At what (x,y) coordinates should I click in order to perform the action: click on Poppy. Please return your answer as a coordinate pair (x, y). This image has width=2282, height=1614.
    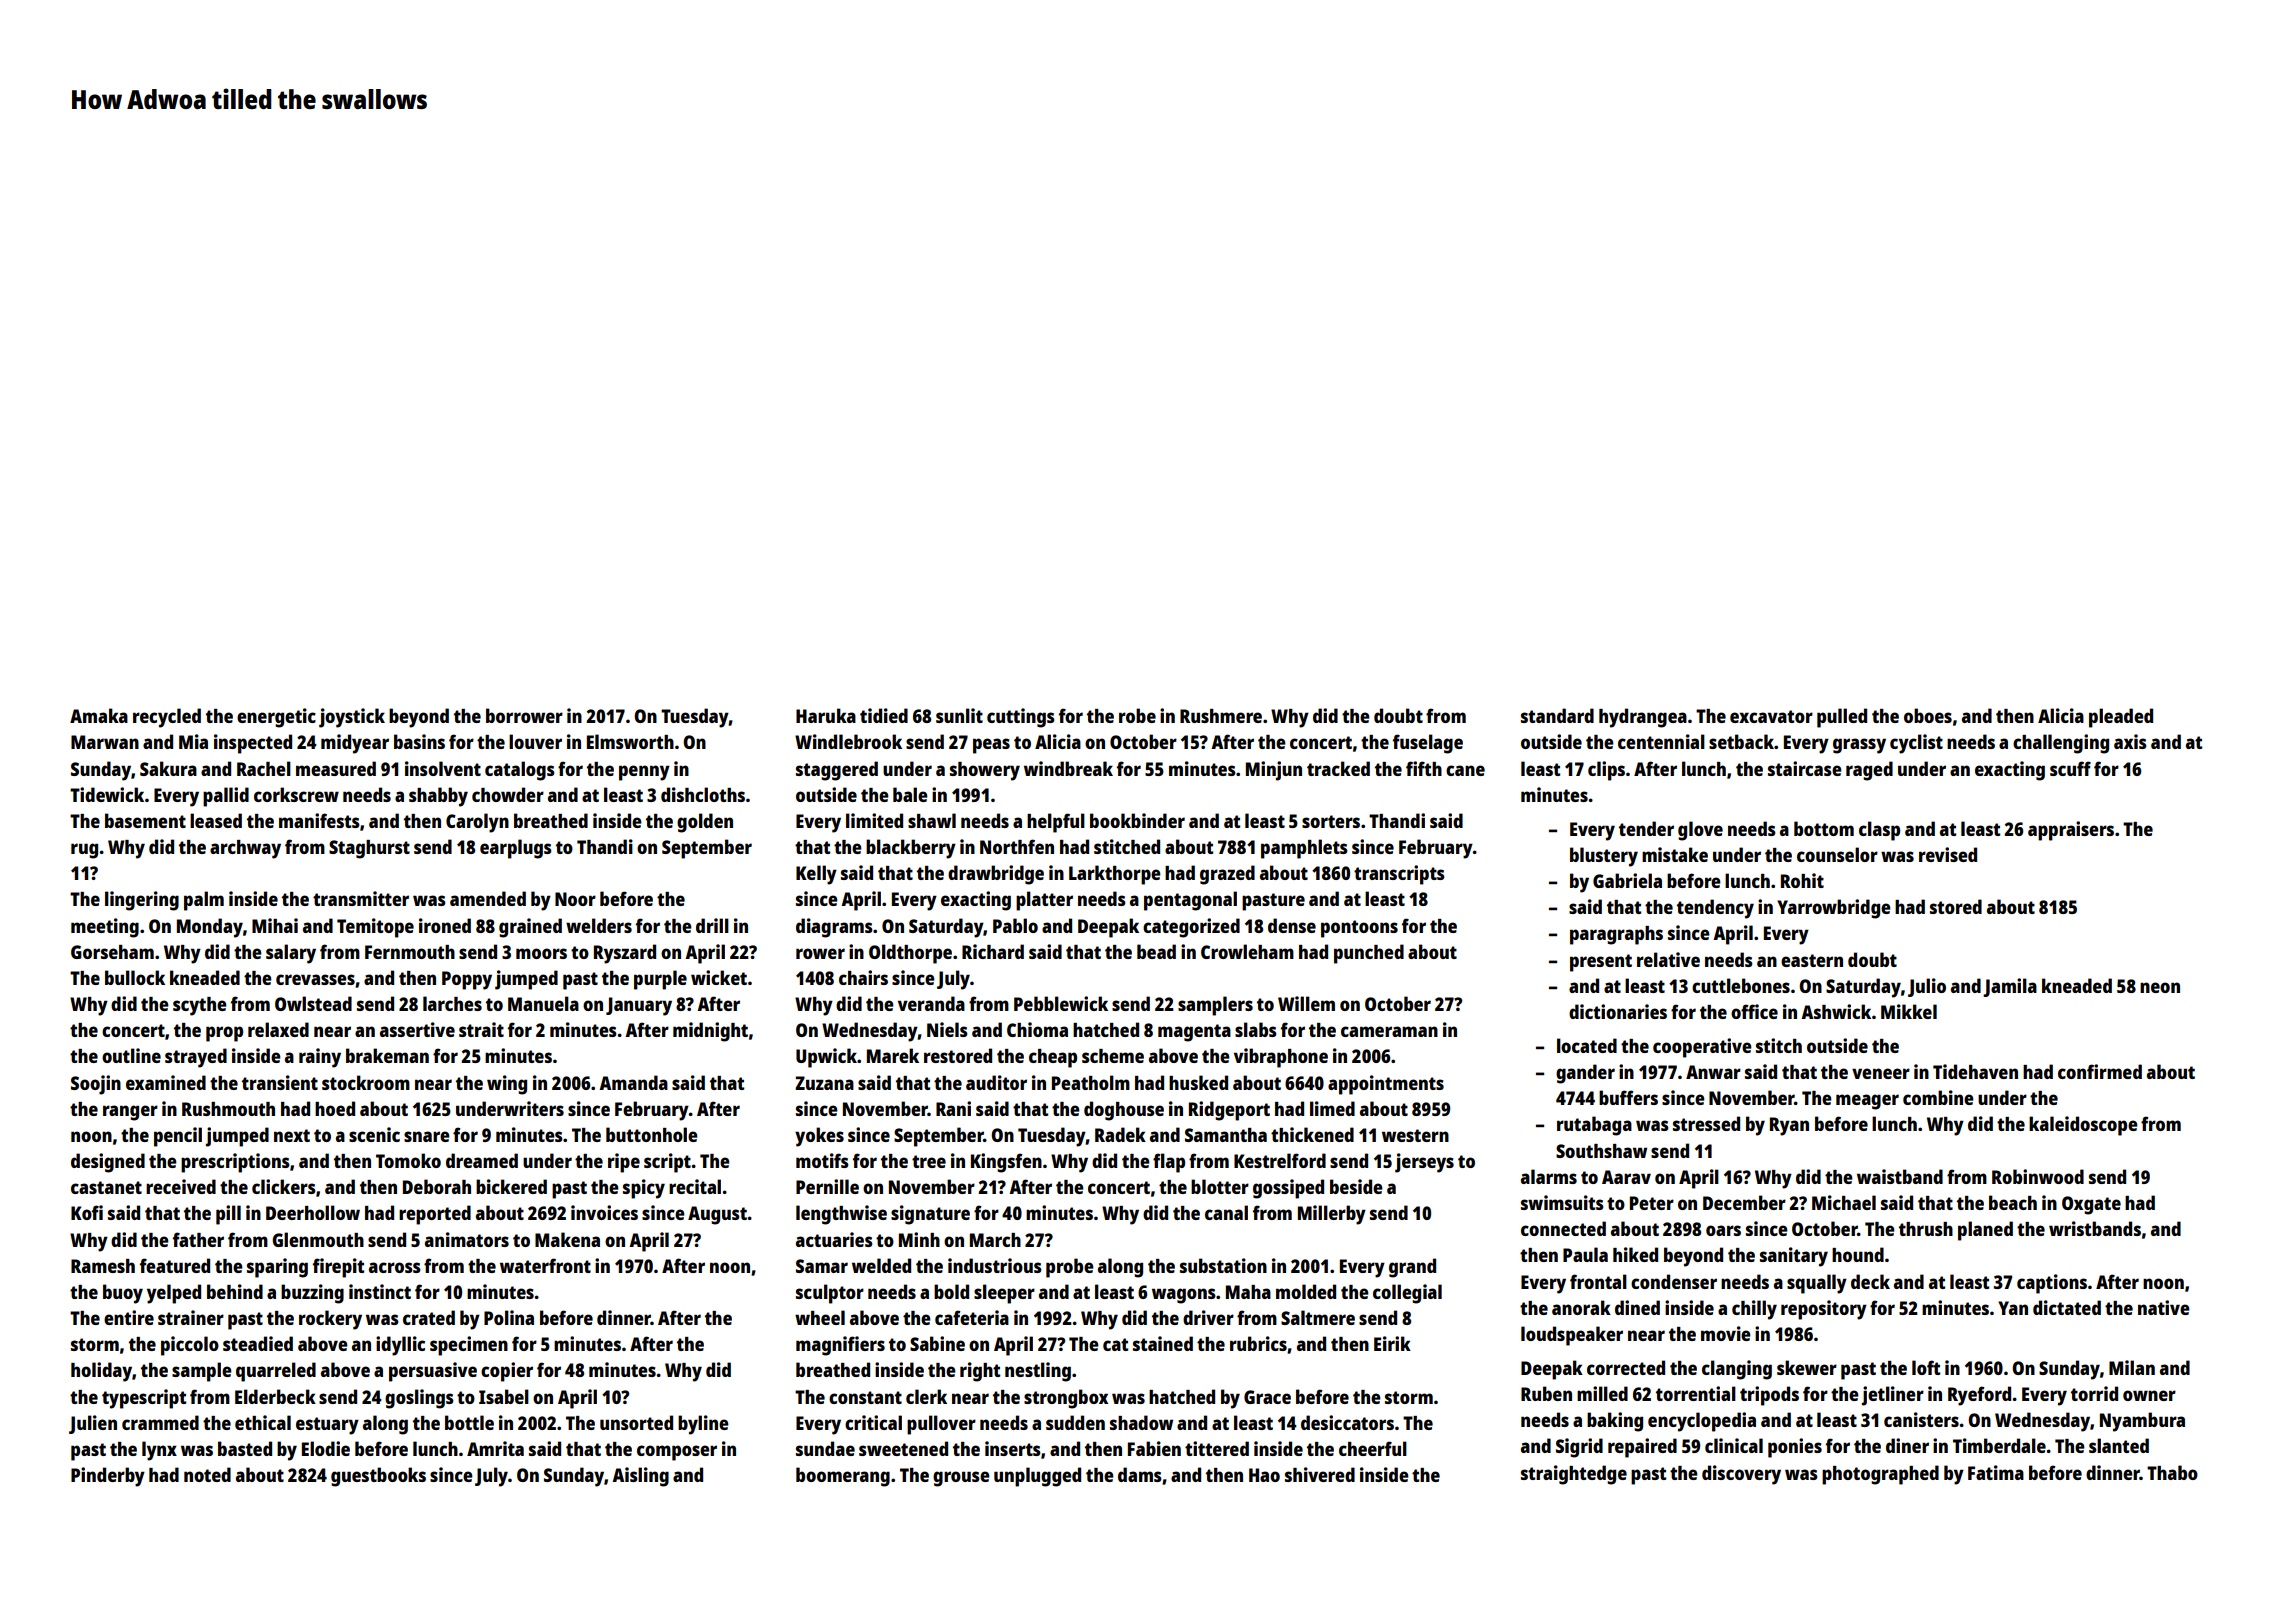
    Looking at the image, I should click on (467, 980).
